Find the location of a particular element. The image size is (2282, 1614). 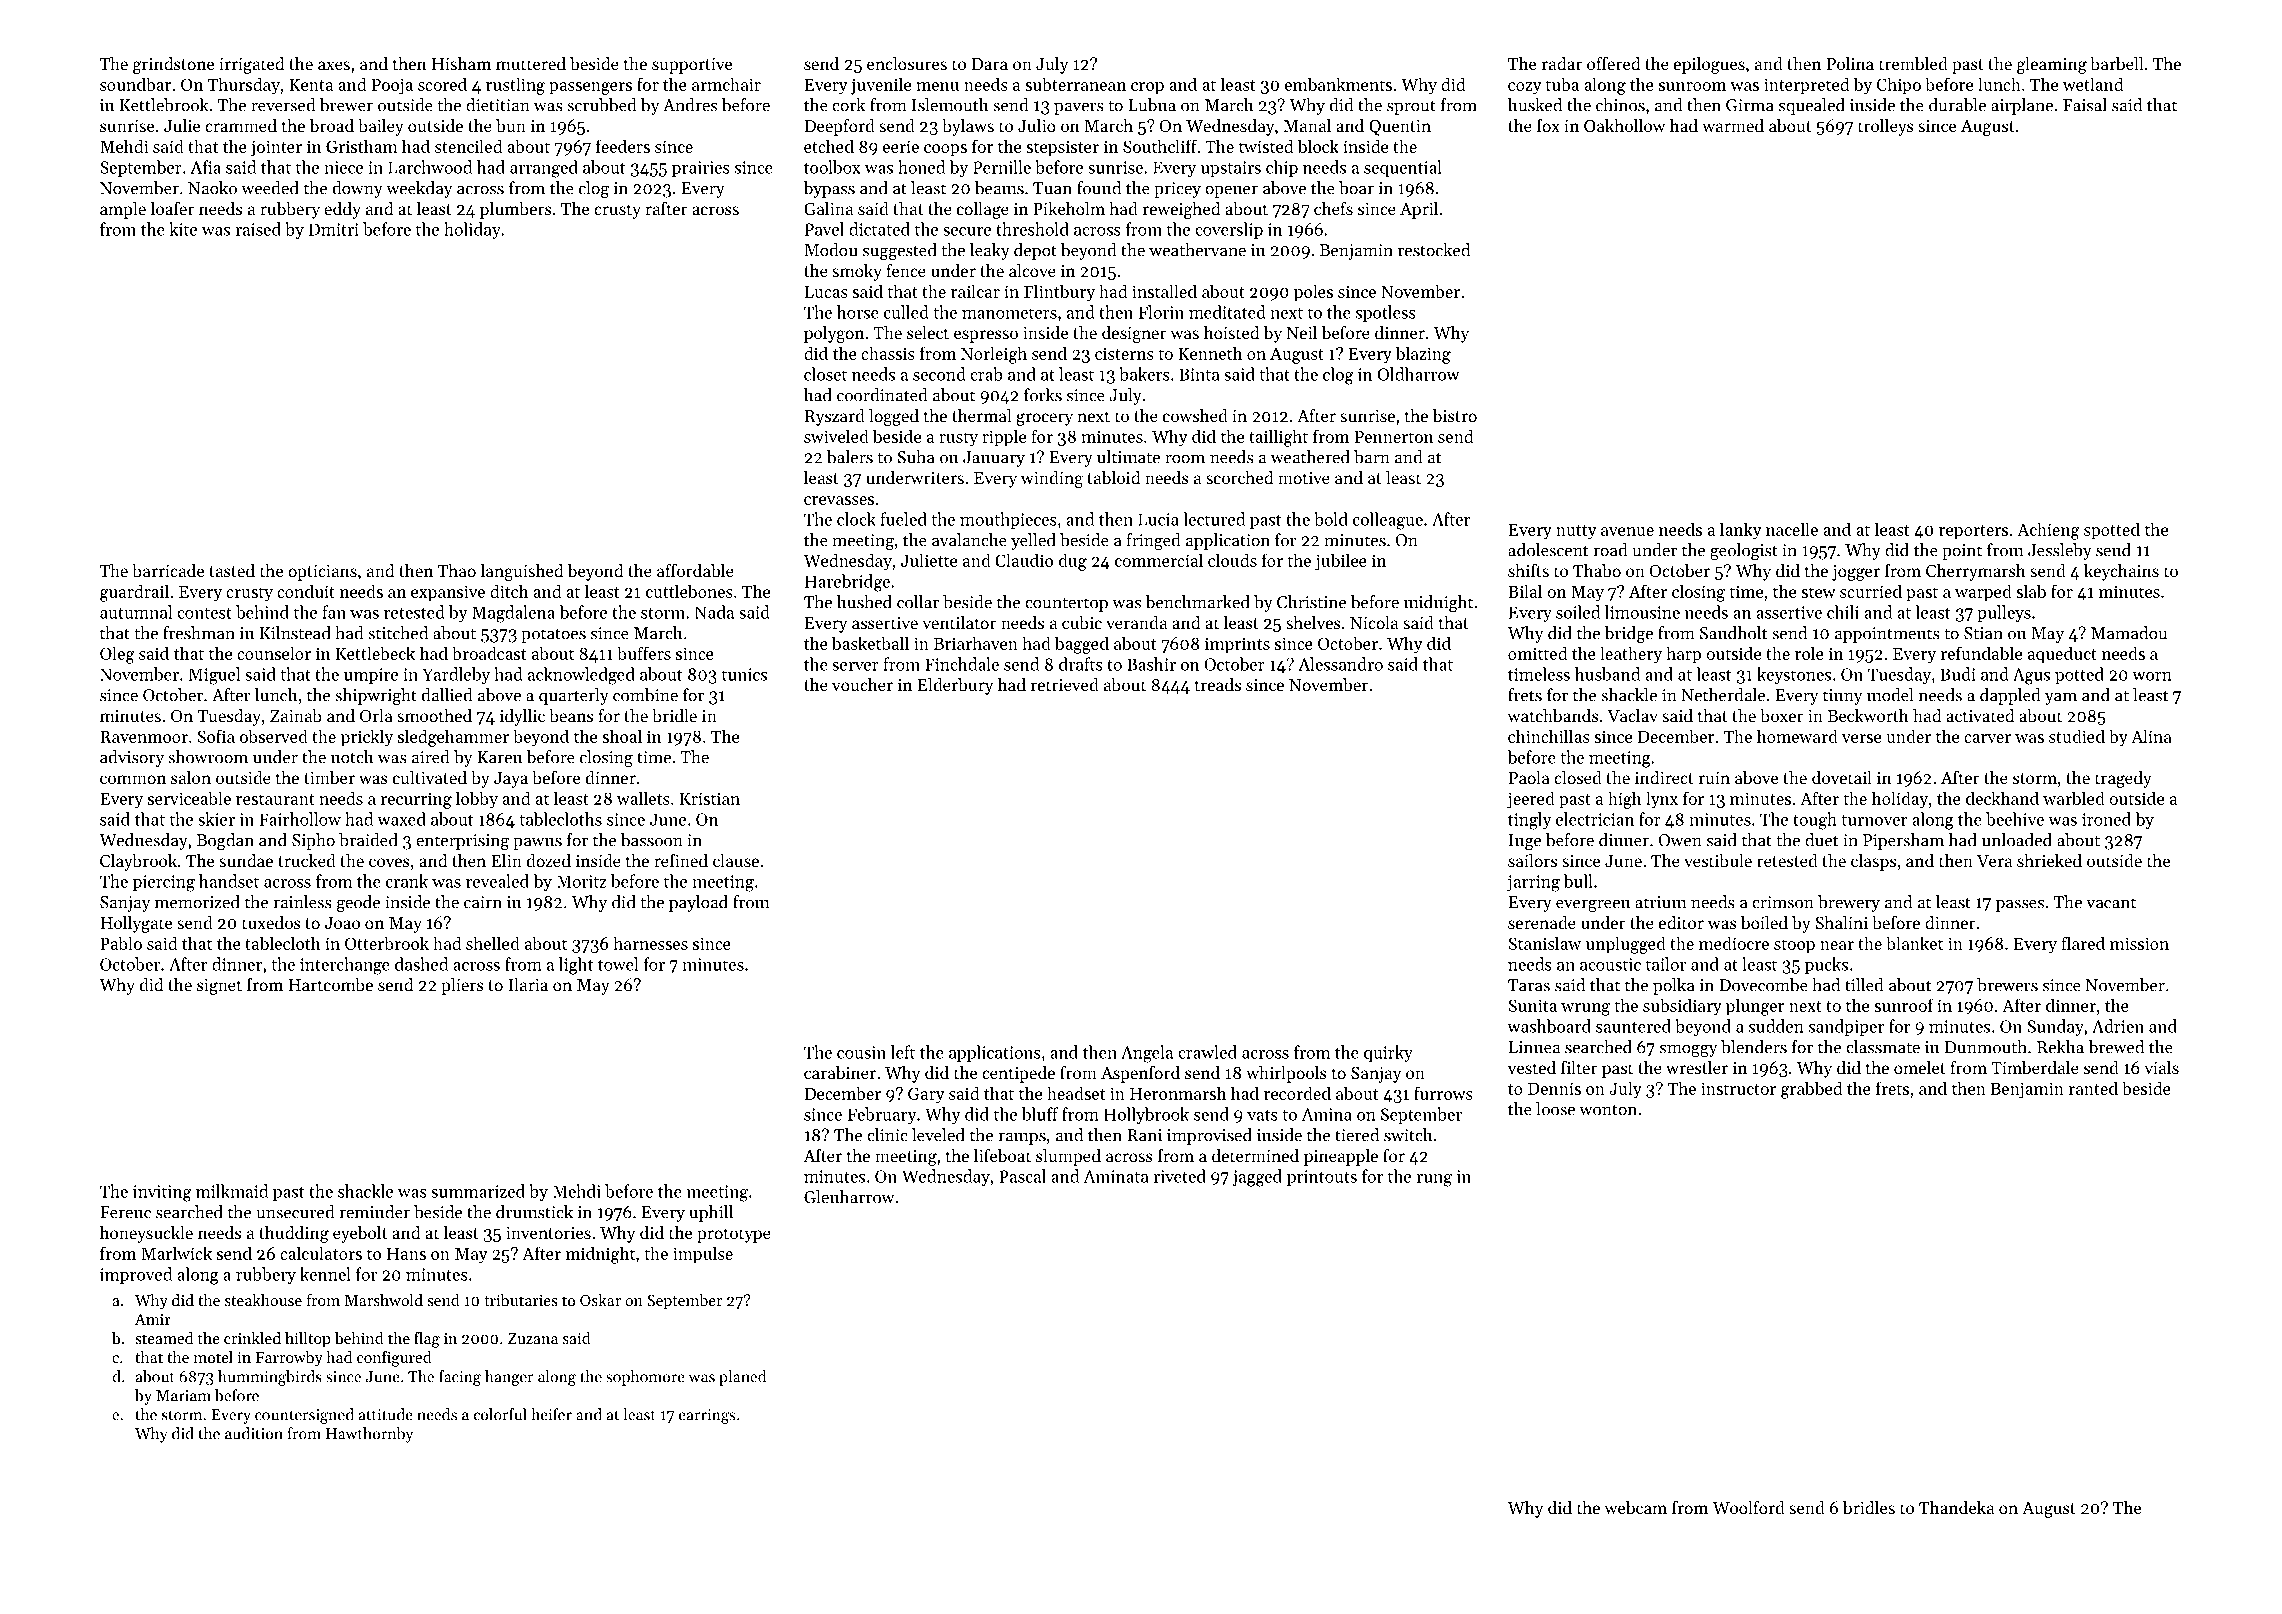

ranted is located at coordinates (2093, 1088).
